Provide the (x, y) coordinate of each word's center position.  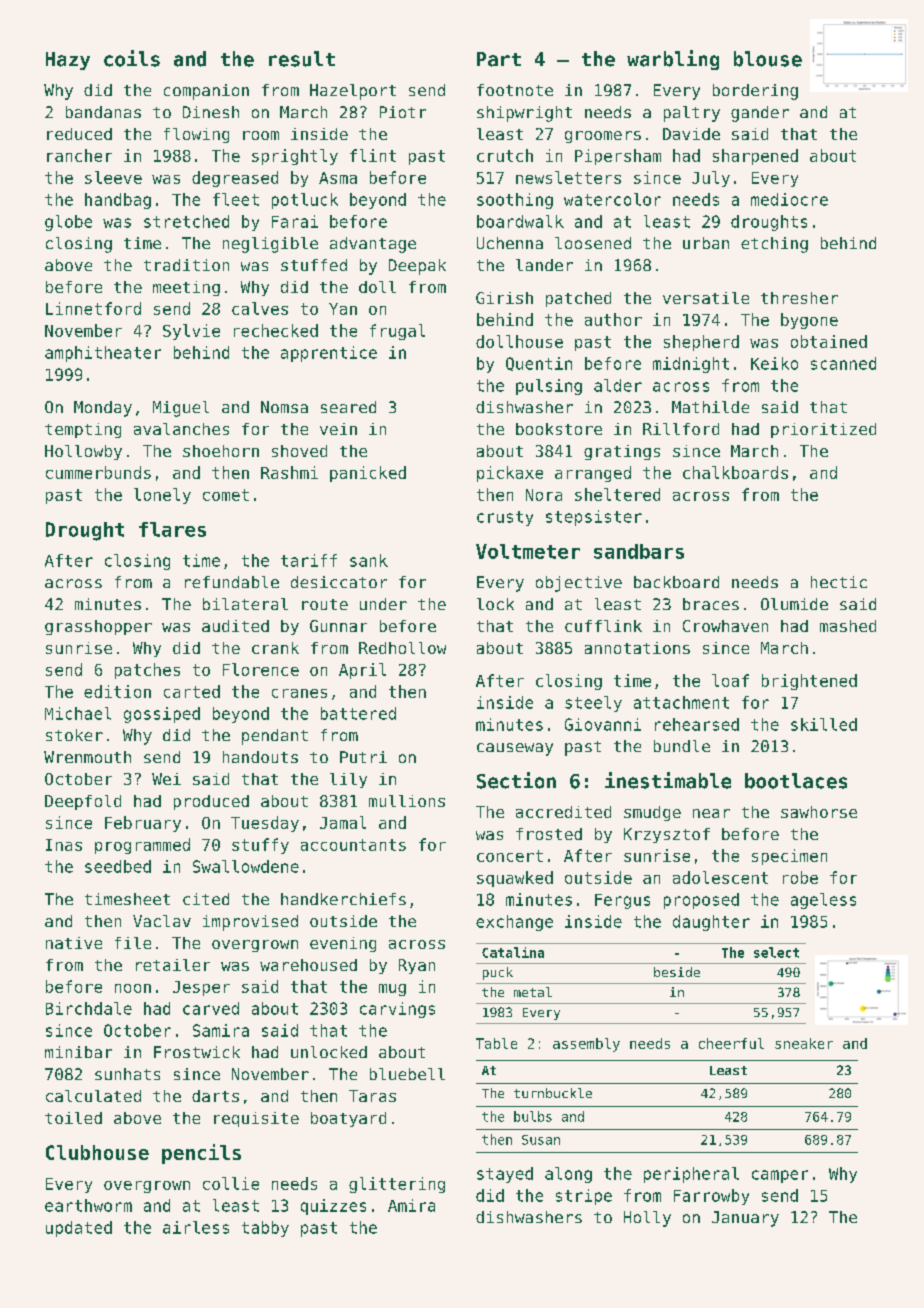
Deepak (417, 267)
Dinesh (211, 112)
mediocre (789, 199)
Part (499, 59)
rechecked (276, 330)
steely (593, 704)
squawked (515, 879)
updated (79, 1229)
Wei (166, 779)
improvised (250, 923)
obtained (829, 341)
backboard (676, 582)
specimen (789, 857)
